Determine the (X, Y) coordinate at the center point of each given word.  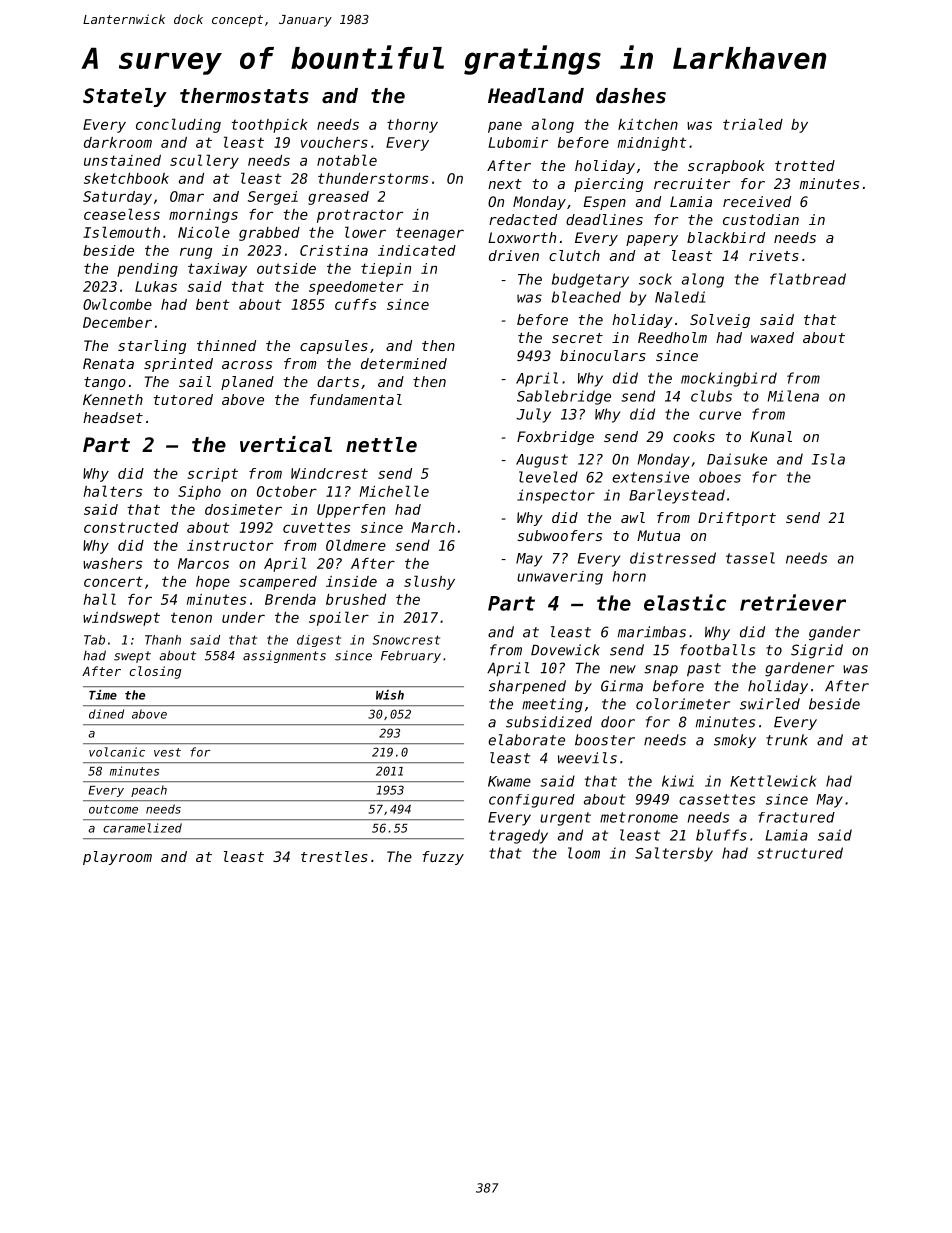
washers (112, 563)
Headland (536, 96)
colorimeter (683, 704)
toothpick (269, 126)
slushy (429, 582)
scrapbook (726, 167)
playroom (117, 858)
